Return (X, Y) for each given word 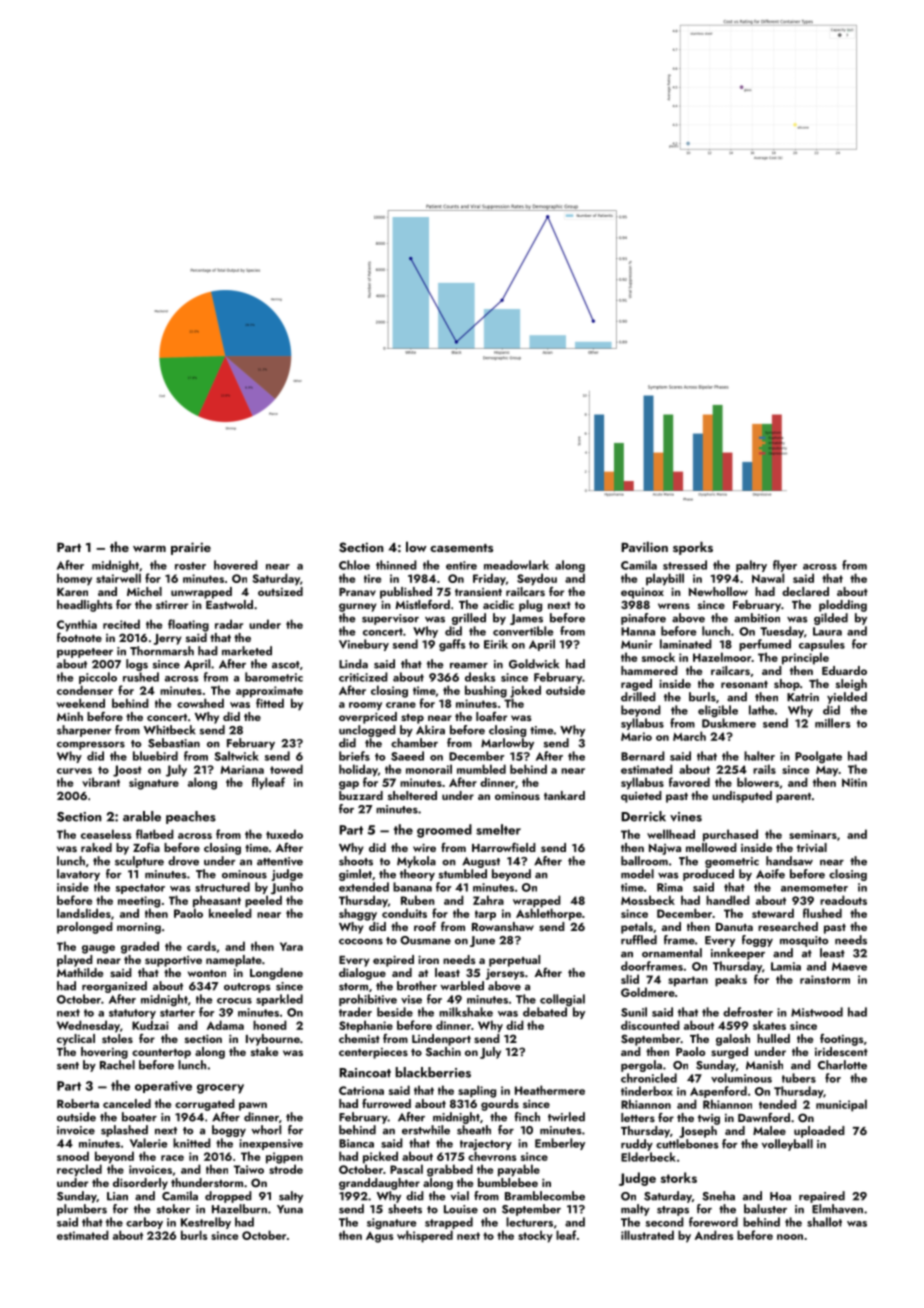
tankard (564, 795)
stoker (173, 1209)
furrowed (386, 1103)
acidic (498, 604)
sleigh (851, 685)
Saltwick (236, 756)
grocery (220, 1089)
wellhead (671, 834)
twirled (566, 1117)
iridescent (841, 1051)
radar (229, 624)
